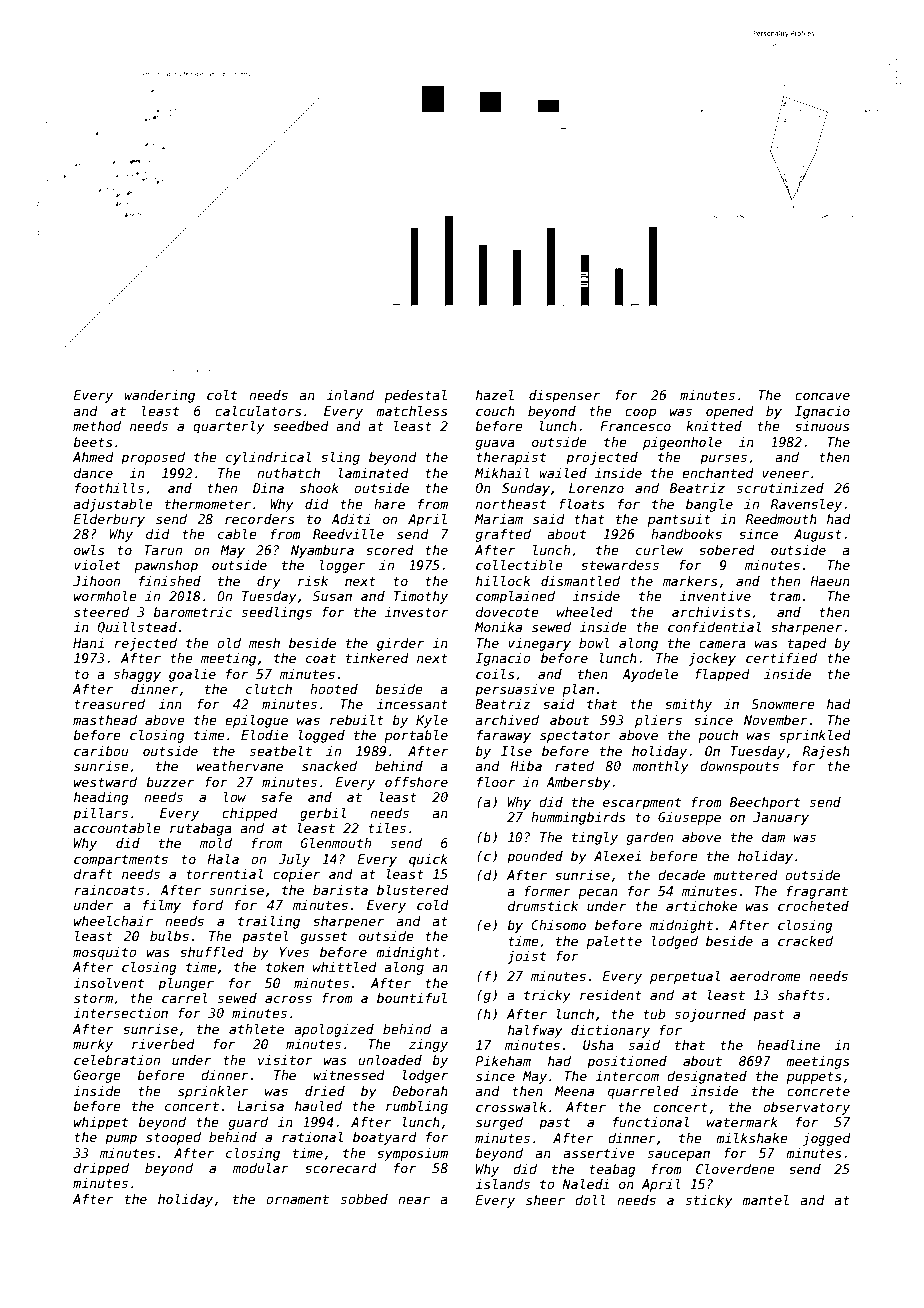 The image size is (924, 1308). What do you see at coordinates (228, 427) in the screenshot?
I see `quarterly` at bounding box center [228, 427].
